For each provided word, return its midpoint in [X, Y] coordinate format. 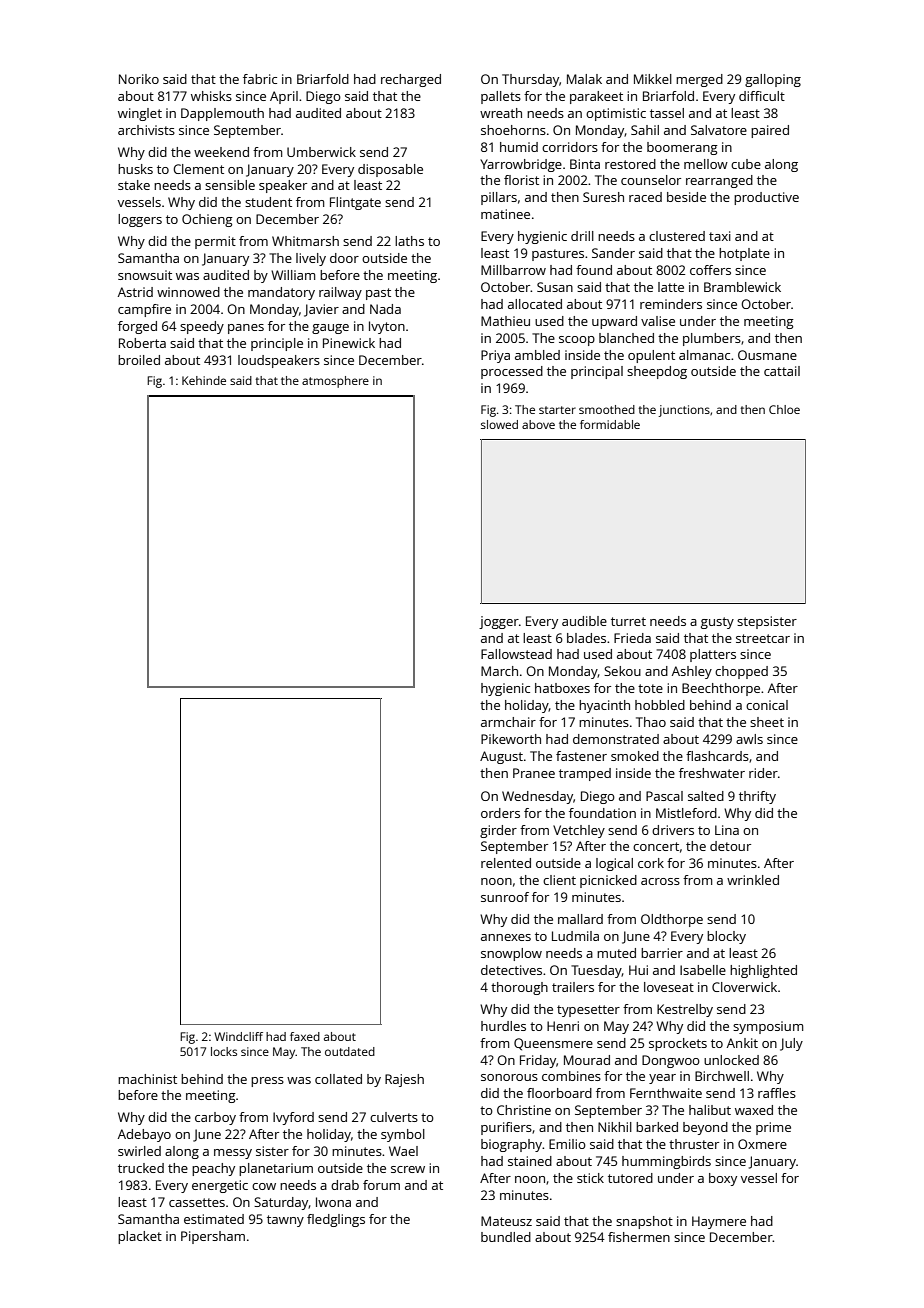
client [559, 880]
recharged [411, 80]
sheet [767, 722]
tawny [285, 1221]
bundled [506, 1237]
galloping [773, 80]
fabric [260, 79]
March [499, 671]
